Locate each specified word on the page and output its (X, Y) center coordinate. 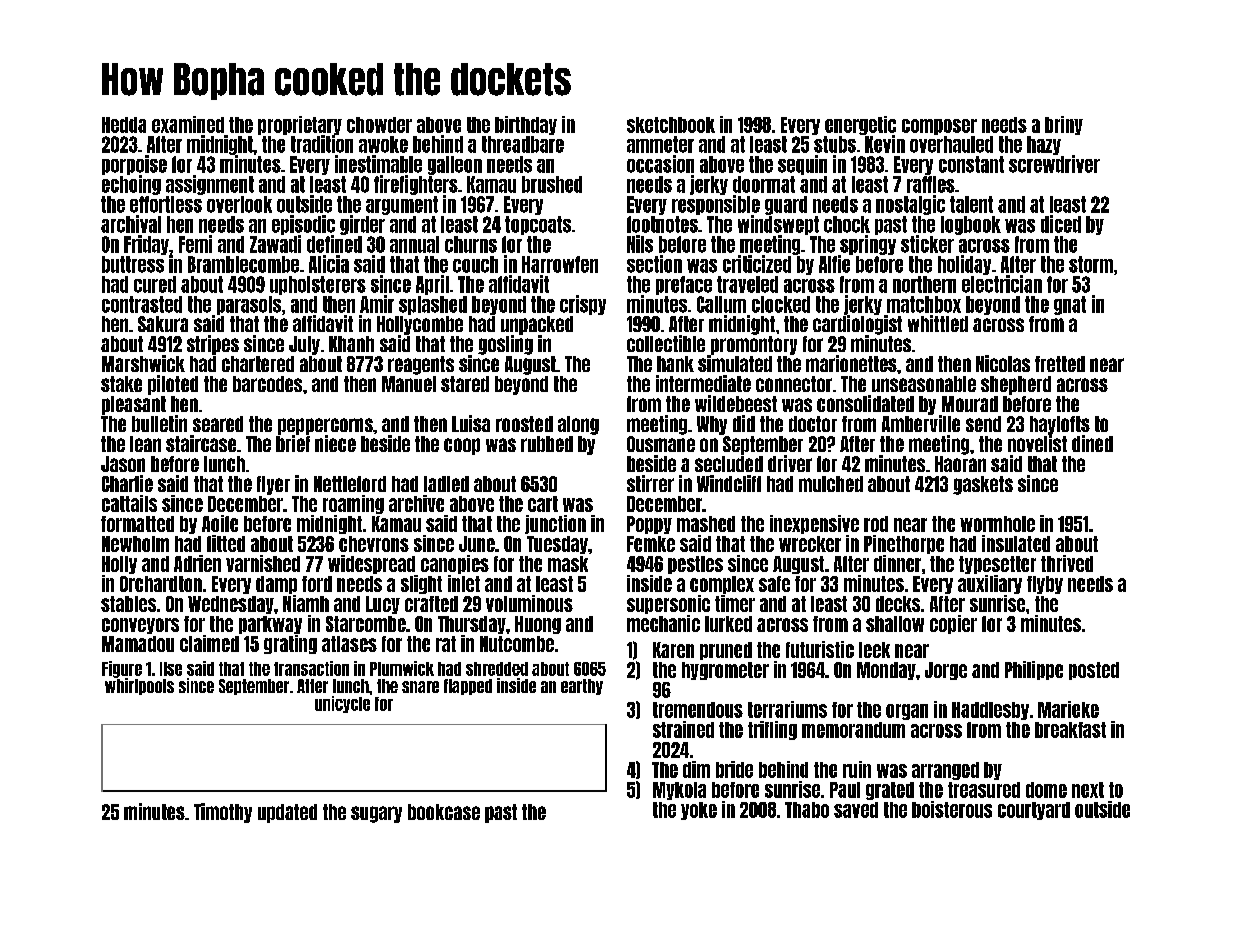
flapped (468, 687)
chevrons (374, 544)
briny (1064, 125)
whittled (938, 323)
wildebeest (736, 403)
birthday (526, 125)
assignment (210, 185)
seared (218, 424)
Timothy (223, 813)
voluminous (529, 603)
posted (1094, 671)
